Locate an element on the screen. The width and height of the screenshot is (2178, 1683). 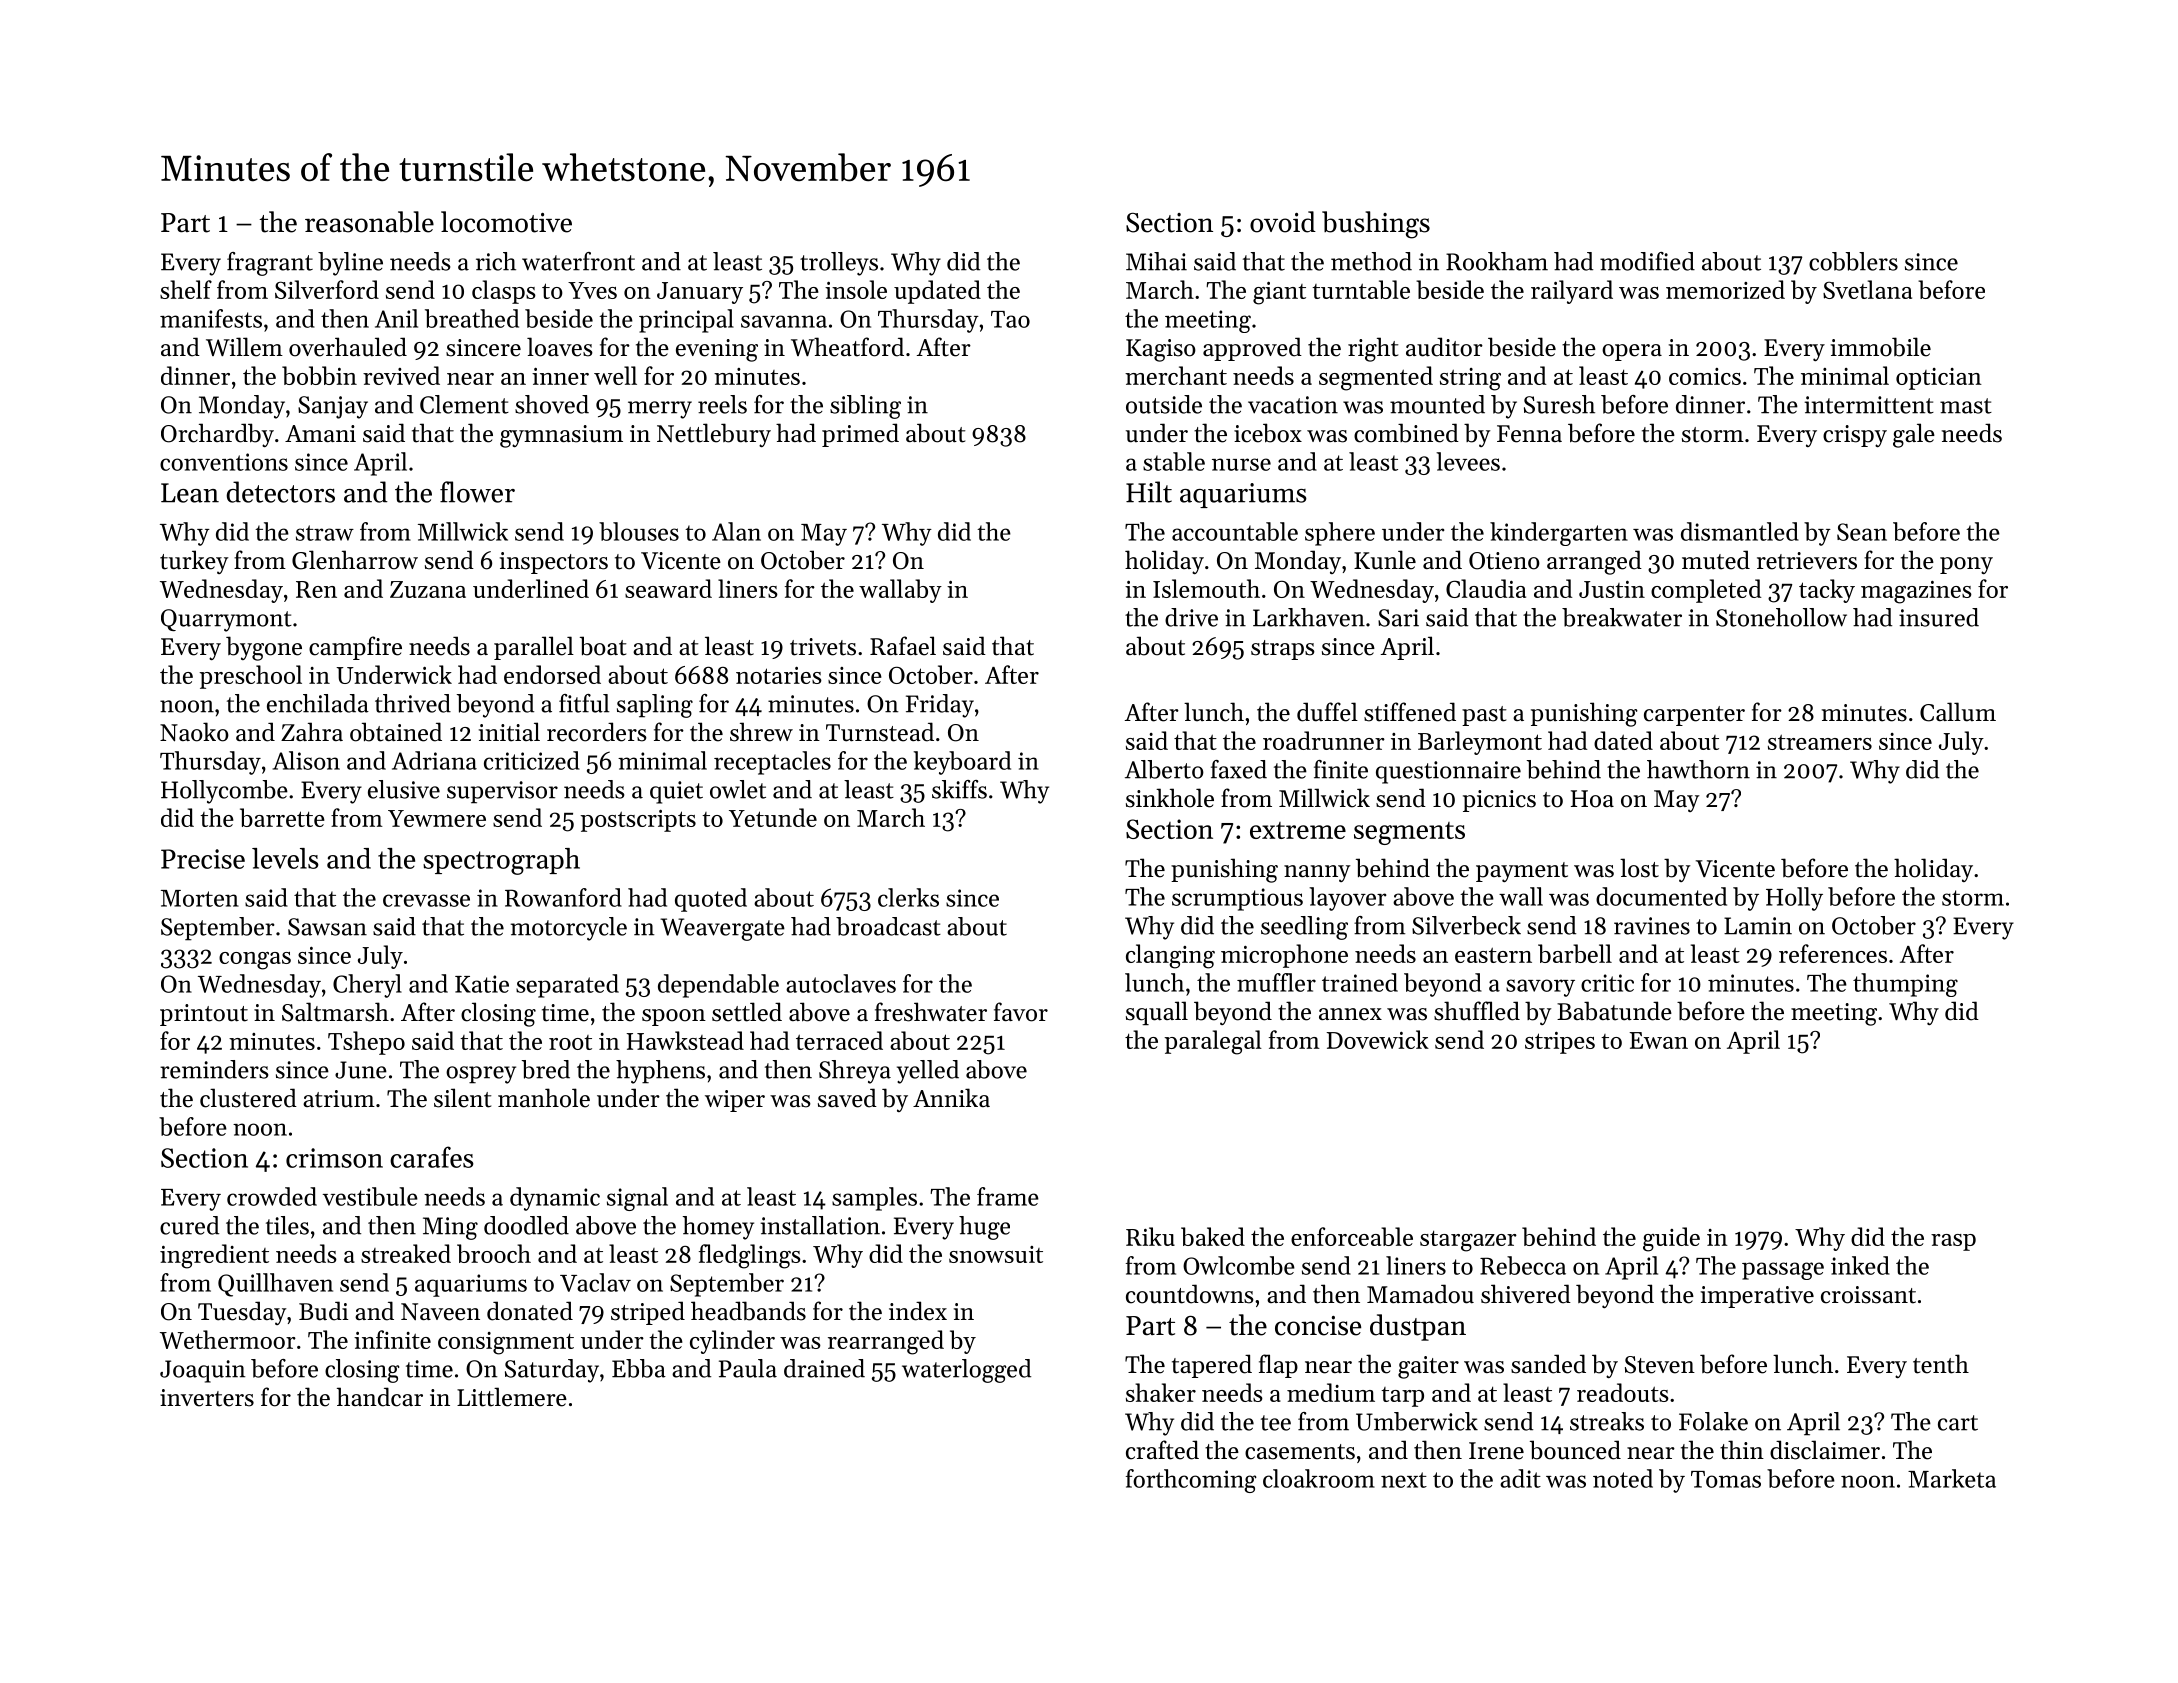
icebox is located at coordinates (1268, 433).
